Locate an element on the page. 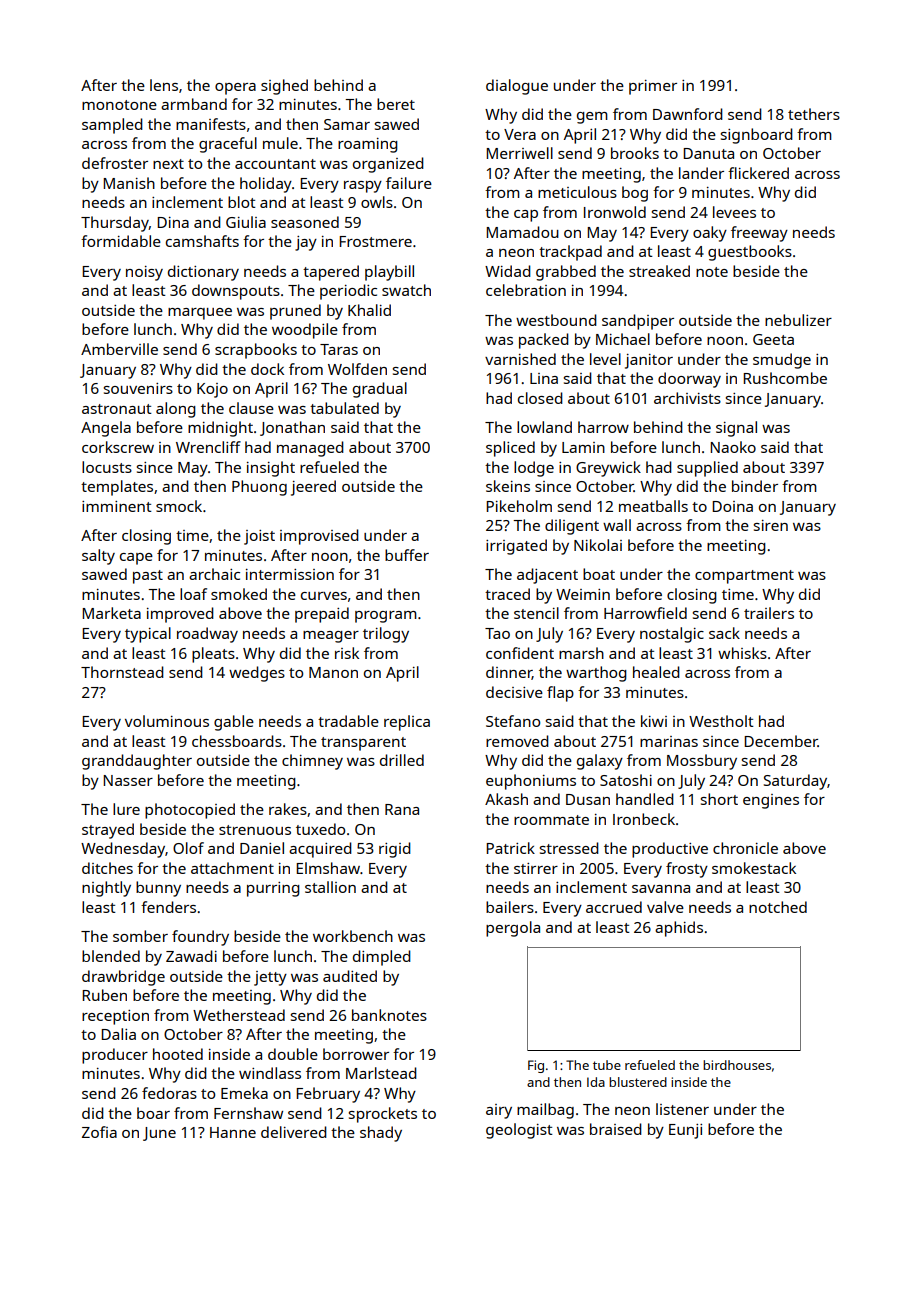 This page has width=924, height=1311. frosty is located at coordinates (687, 870).
